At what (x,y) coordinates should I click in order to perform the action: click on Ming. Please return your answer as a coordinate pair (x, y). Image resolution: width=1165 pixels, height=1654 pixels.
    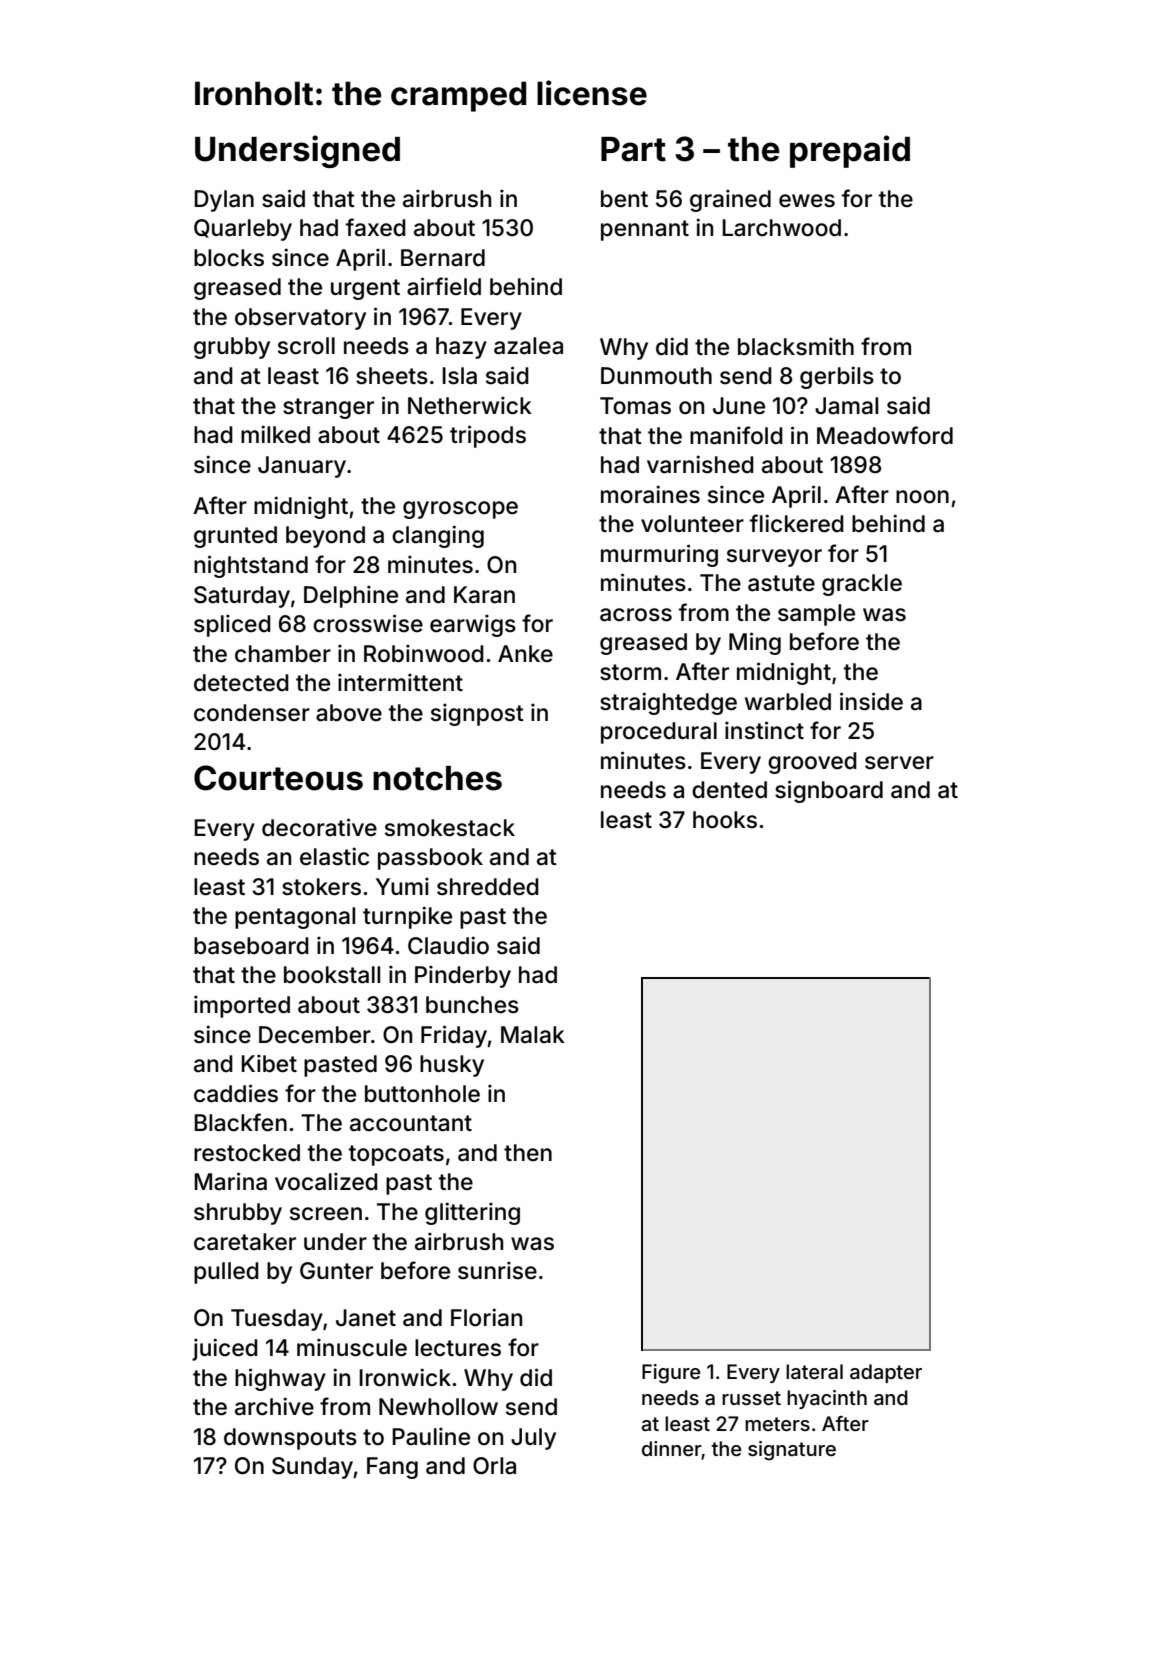
    Looking at the image, I should click on (755, 643).
